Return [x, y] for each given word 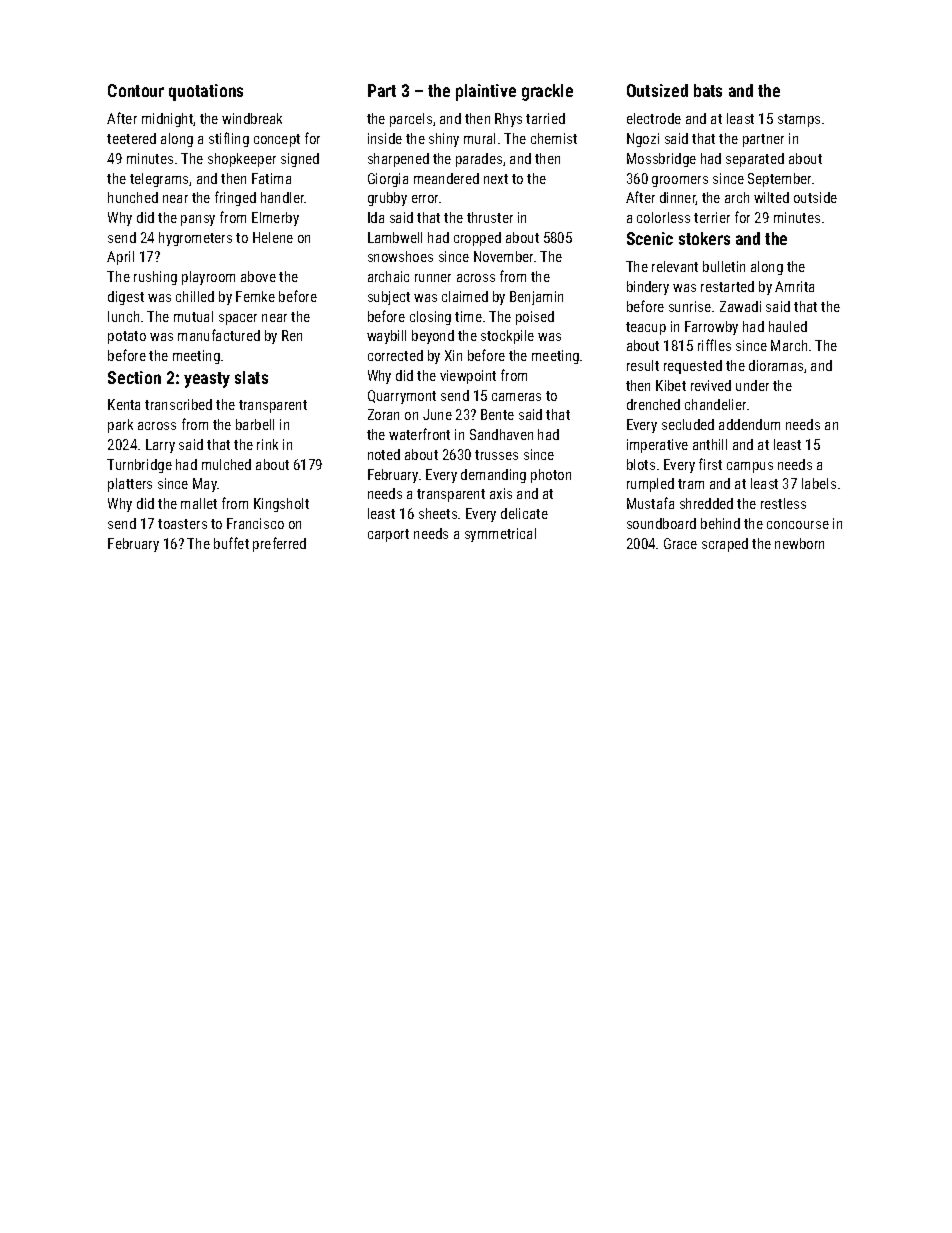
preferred [279, 544]
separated [755, 160]
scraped [725, 545]
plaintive [486, 92]
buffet [231, 543]
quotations [206, 92]
